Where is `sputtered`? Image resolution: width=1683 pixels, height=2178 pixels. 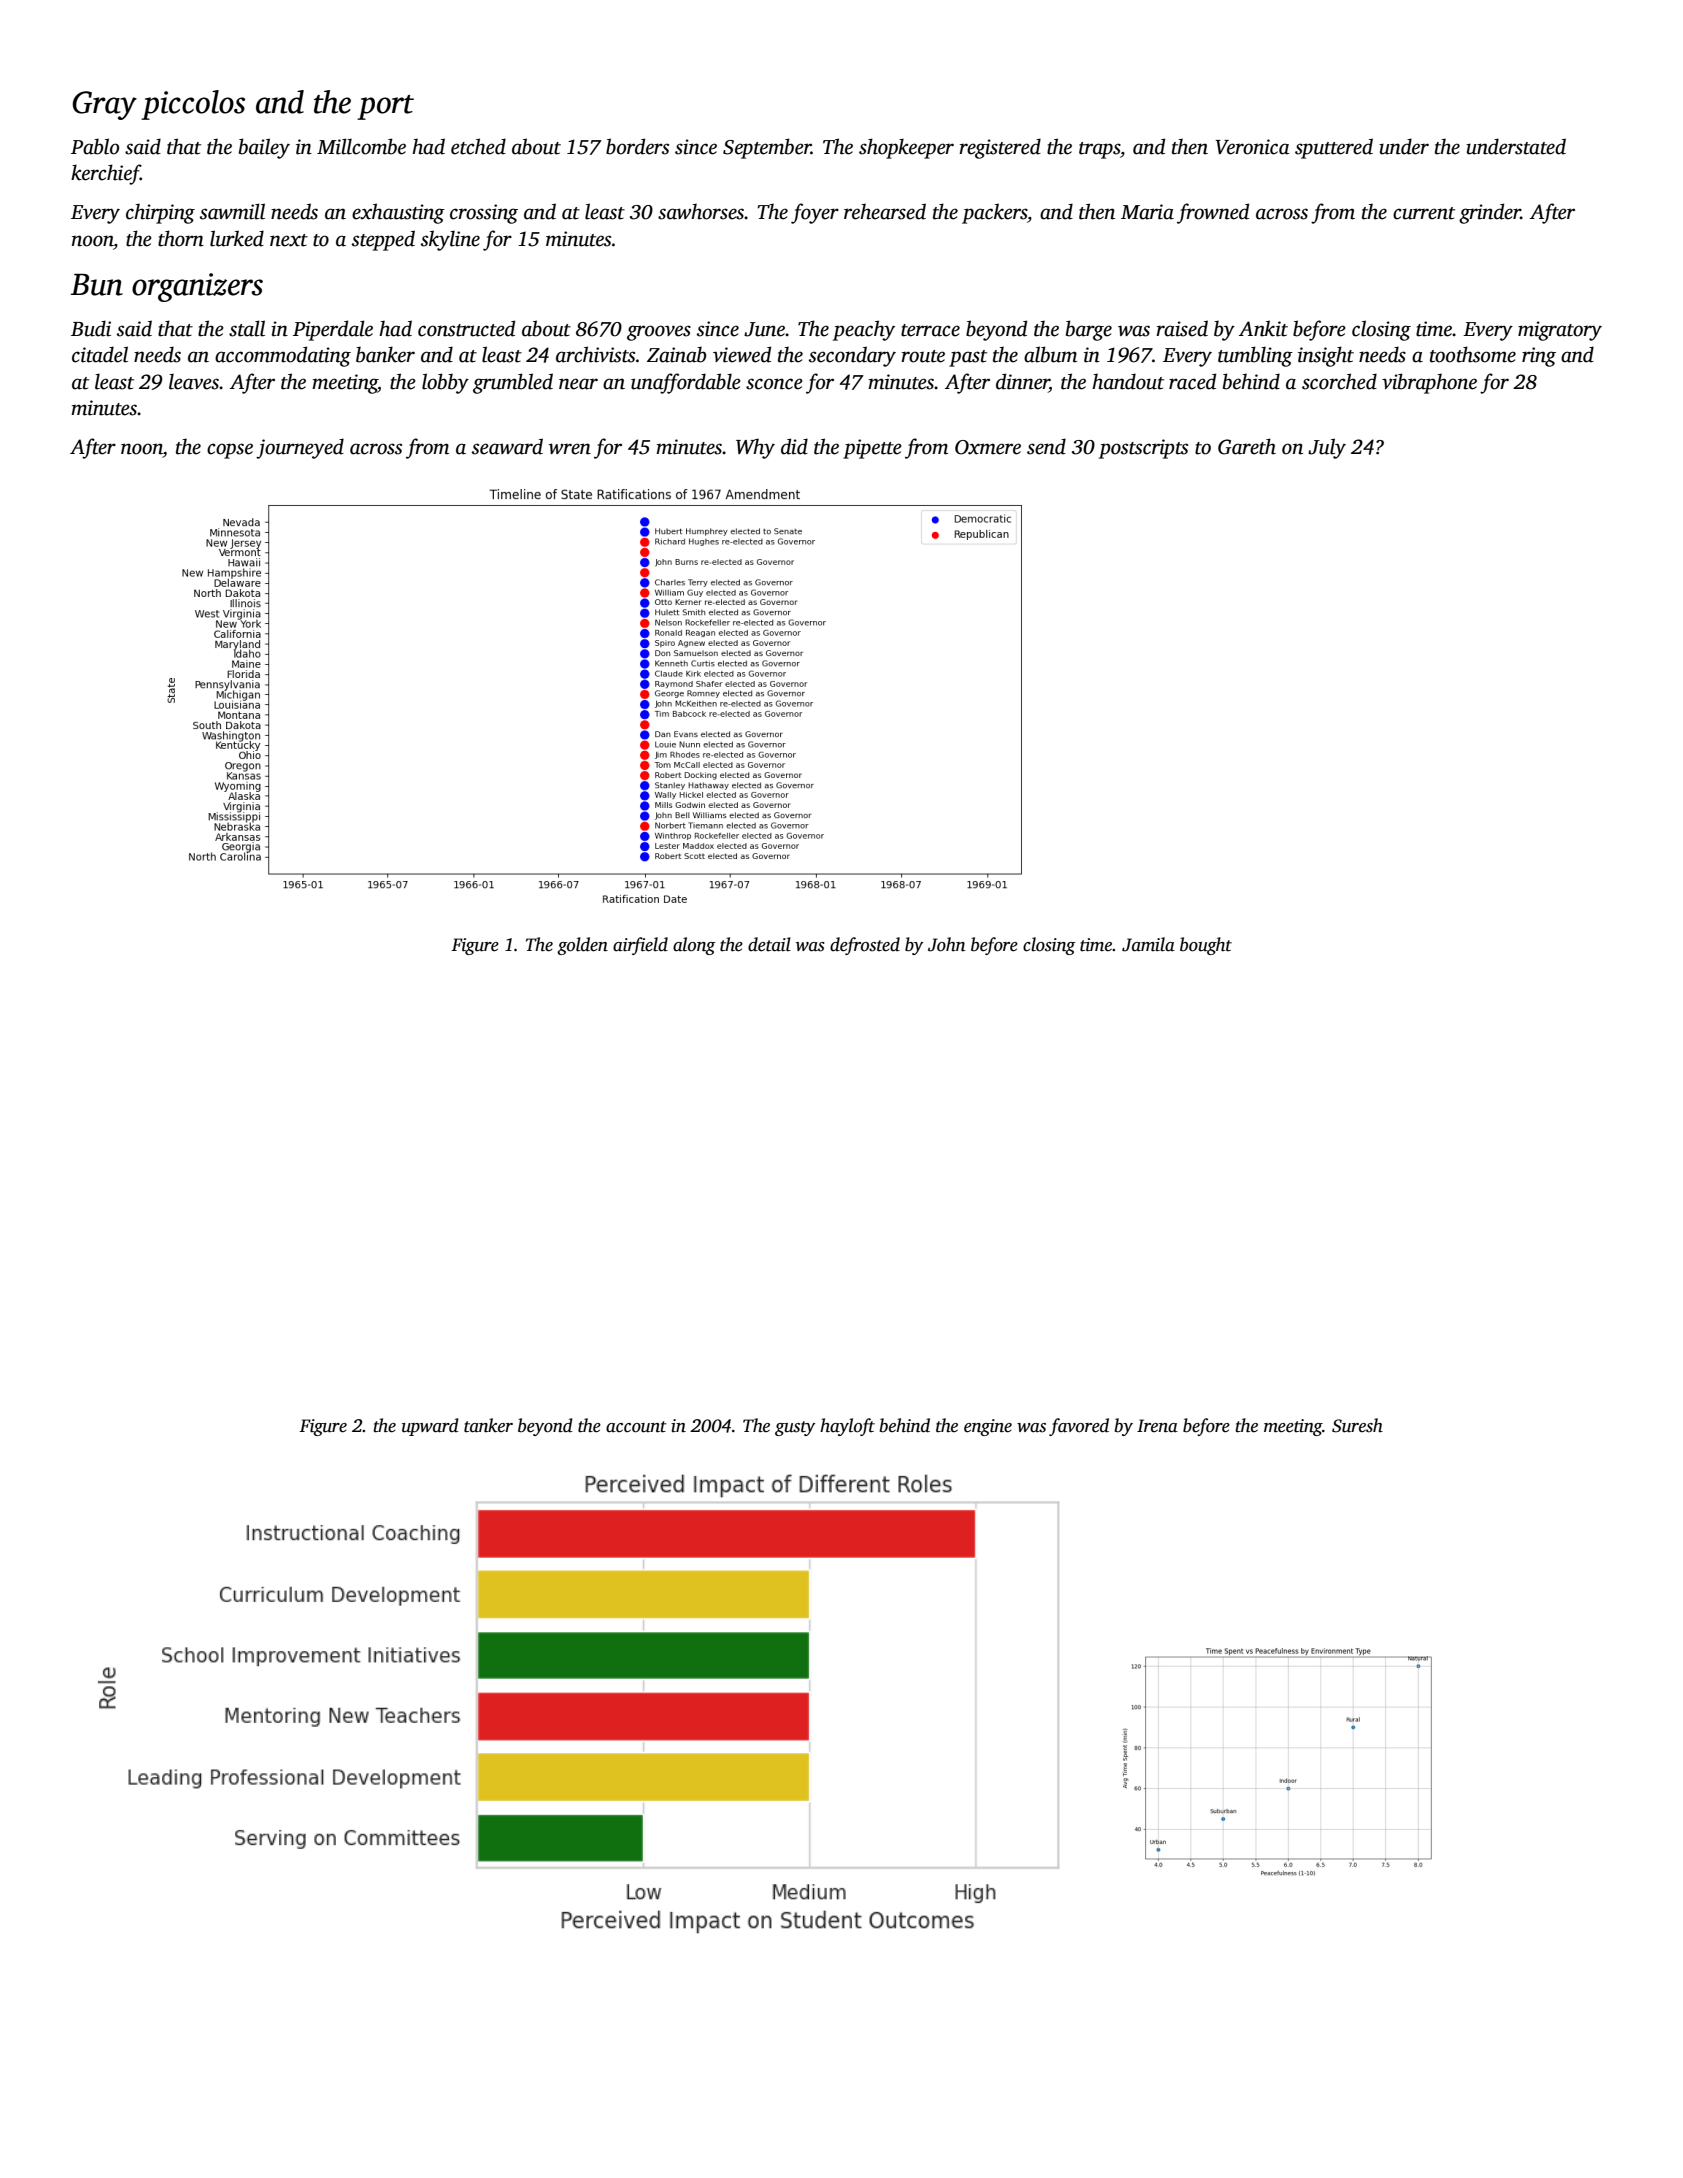 sputtered is located at coordinates (1334, 148).
